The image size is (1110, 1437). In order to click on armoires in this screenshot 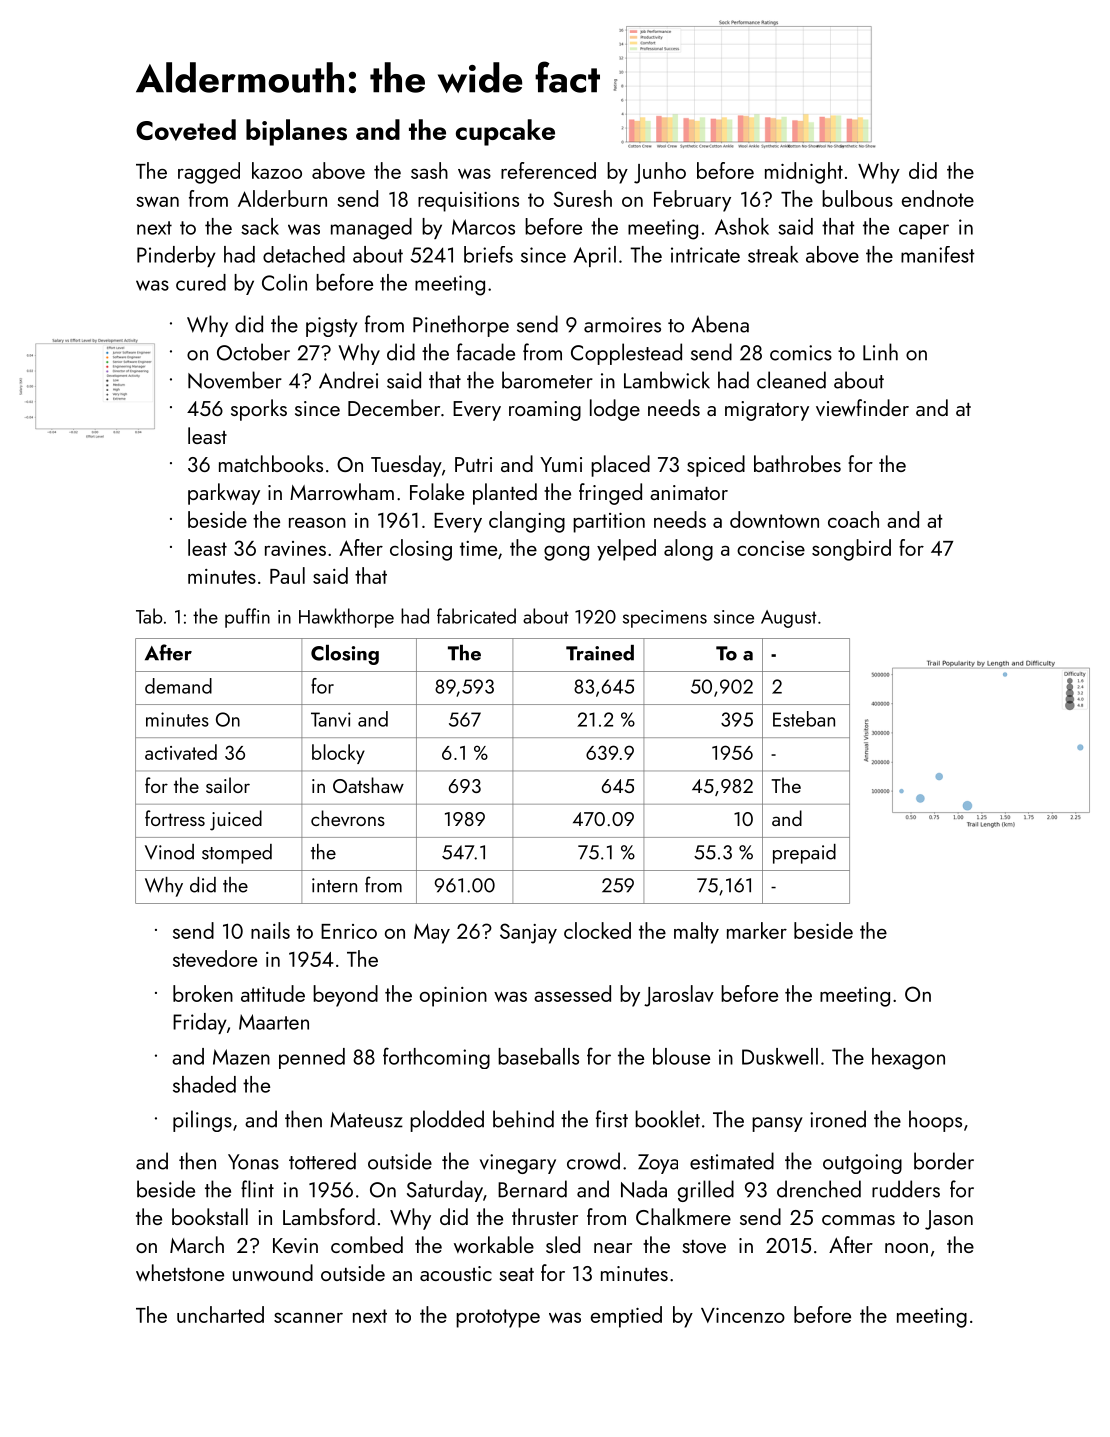, I will do `click(622, 325)`.
